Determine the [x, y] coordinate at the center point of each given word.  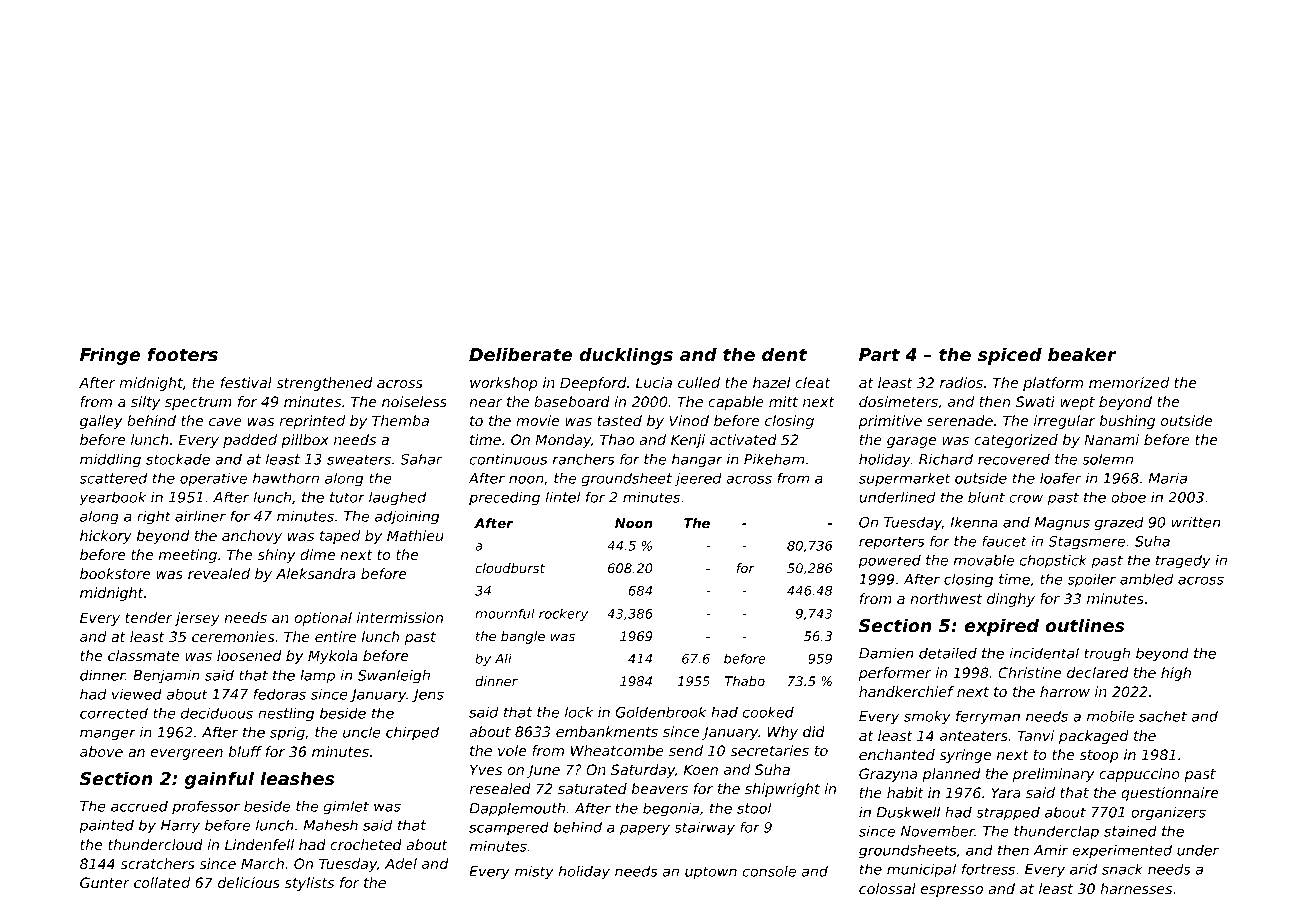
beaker [1082, 354]
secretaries [769, 750]
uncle [362, 732]
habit [905, 792]
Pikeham [774, 459]
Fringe [110, 356]
